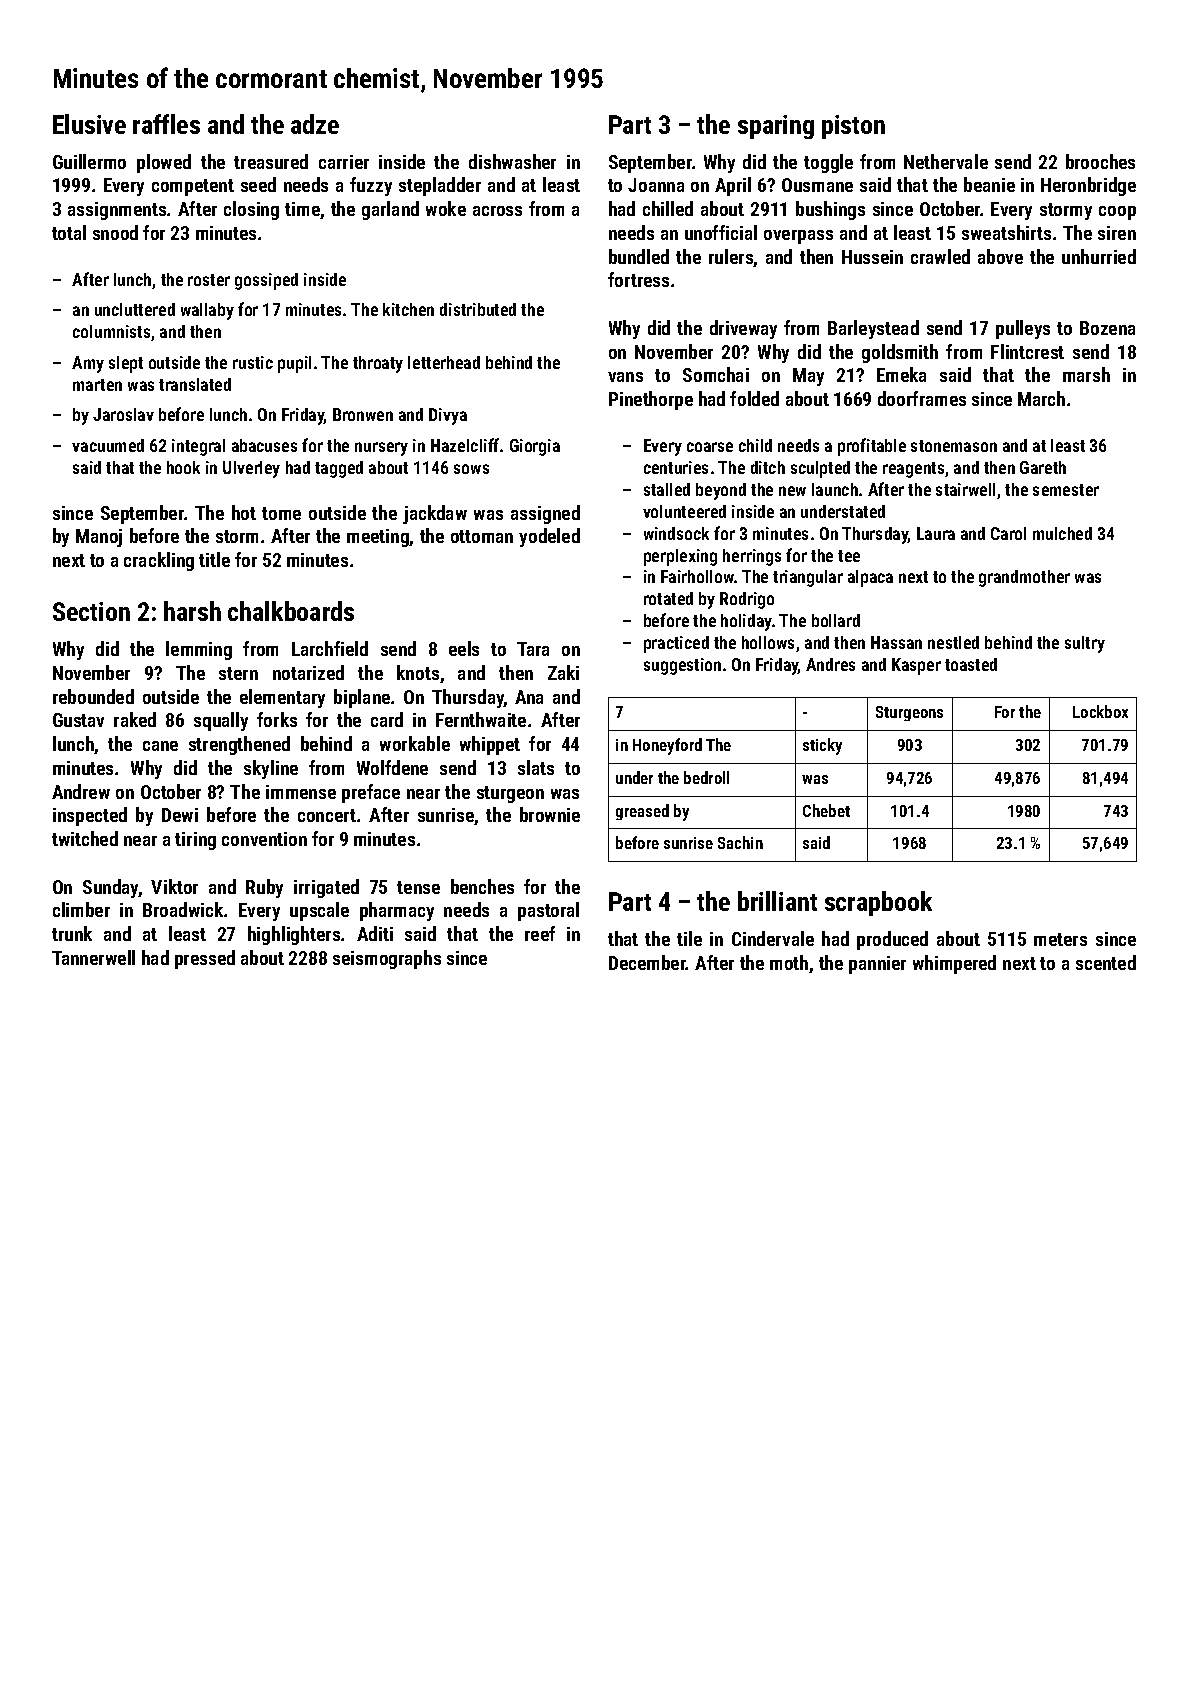  Describe the element at coordinates (1060, 939) in the document. I see `meters` at that location.
